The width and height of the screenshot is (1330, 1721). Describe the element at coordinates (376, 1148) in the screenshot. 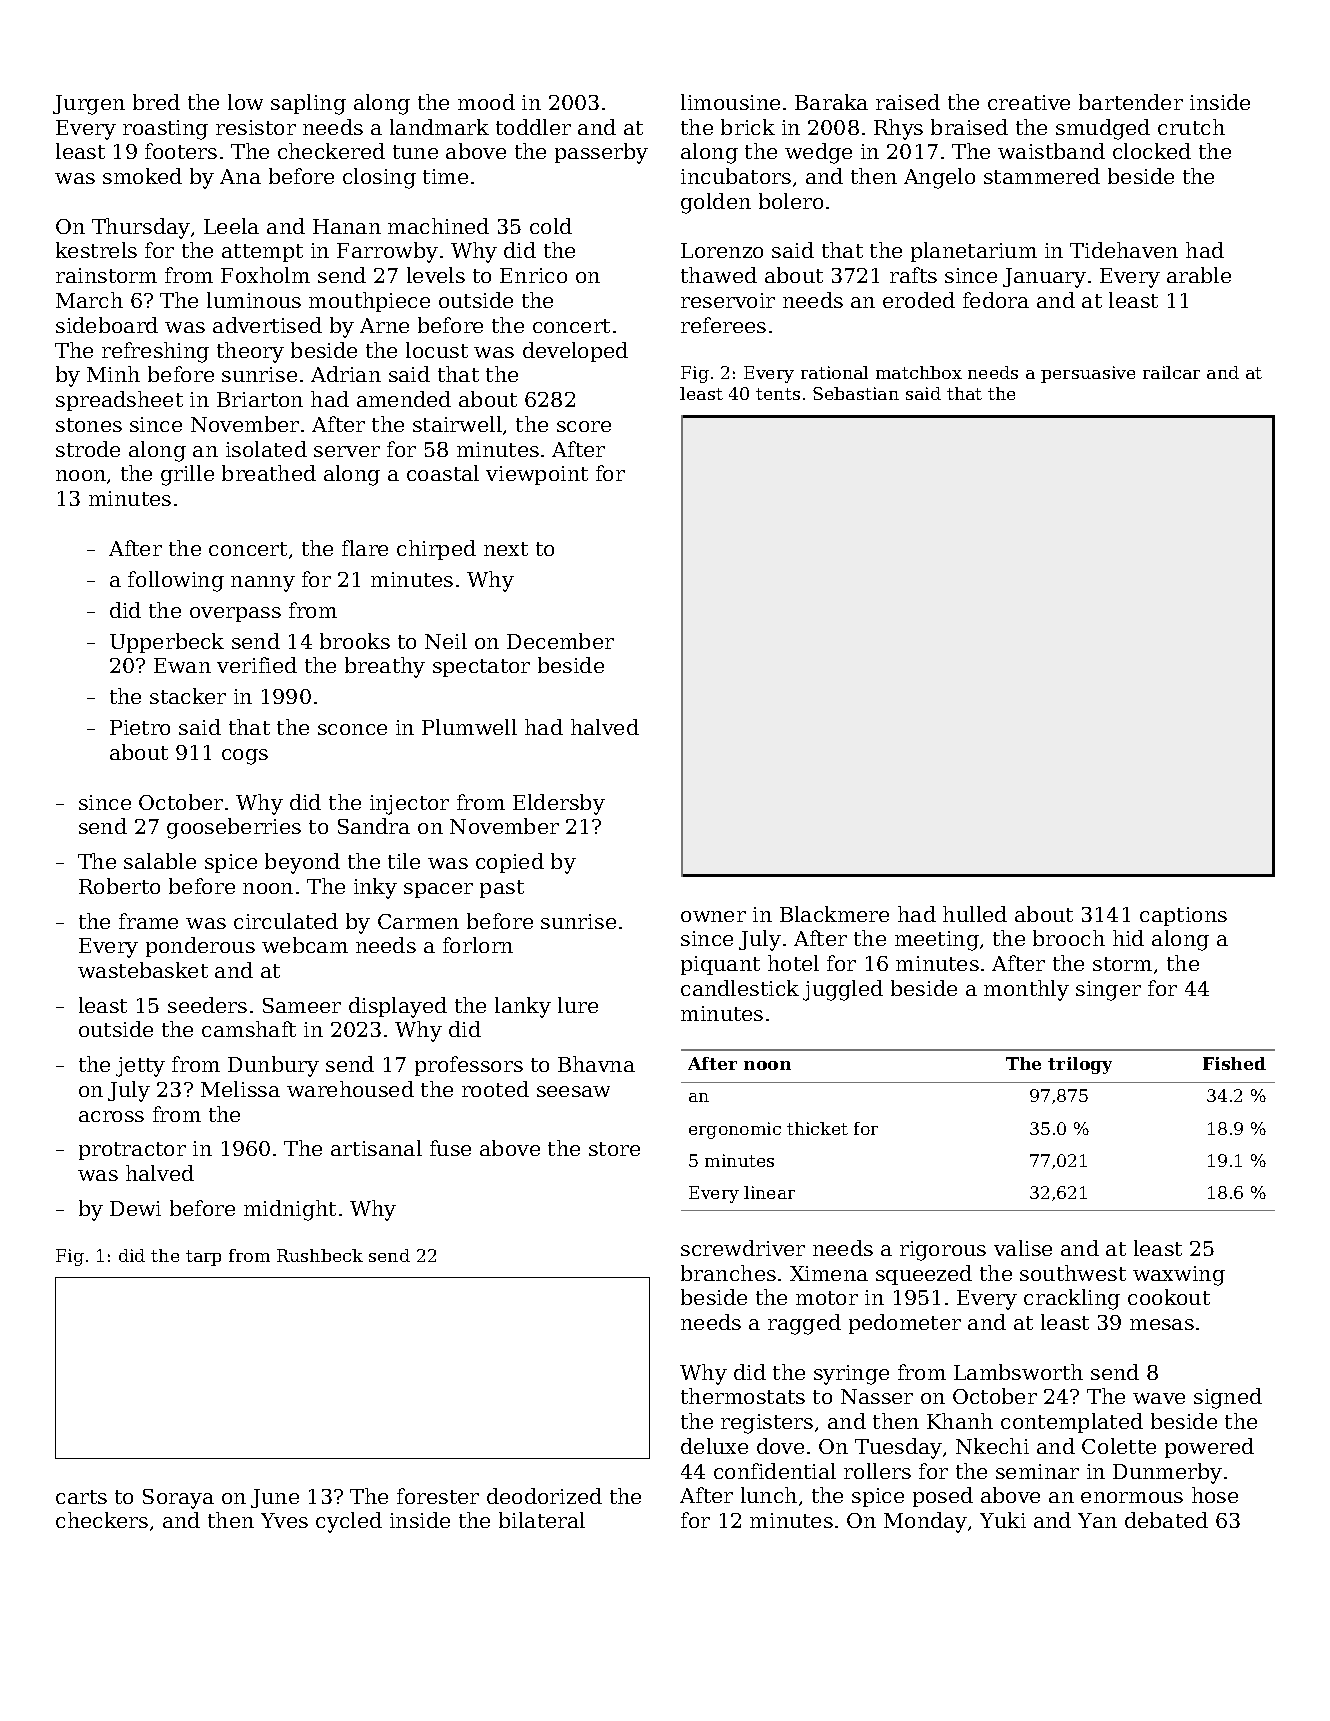

I see `artisanal` at that location.
